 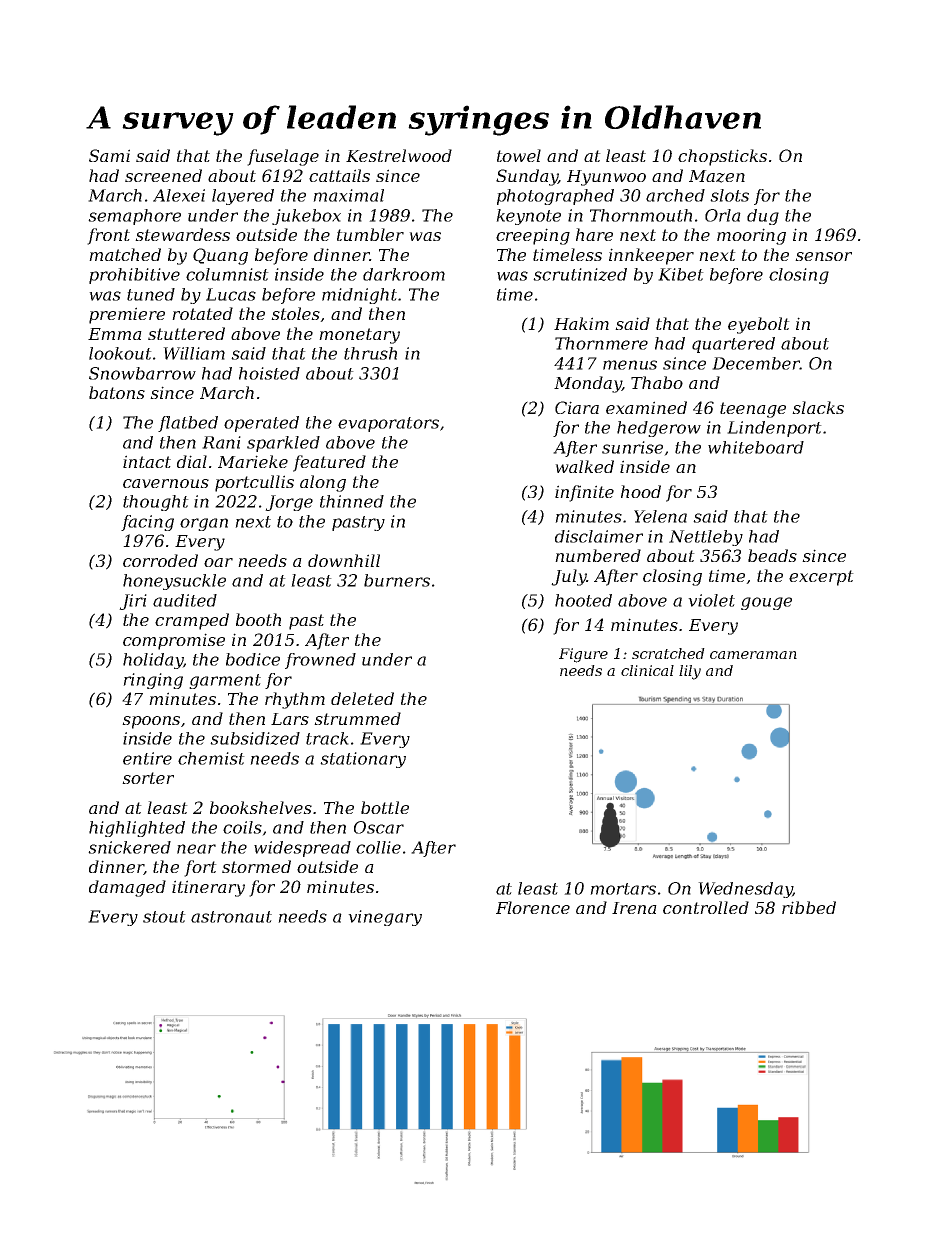 I want to click on mortars, so click(x=623, y=889).
